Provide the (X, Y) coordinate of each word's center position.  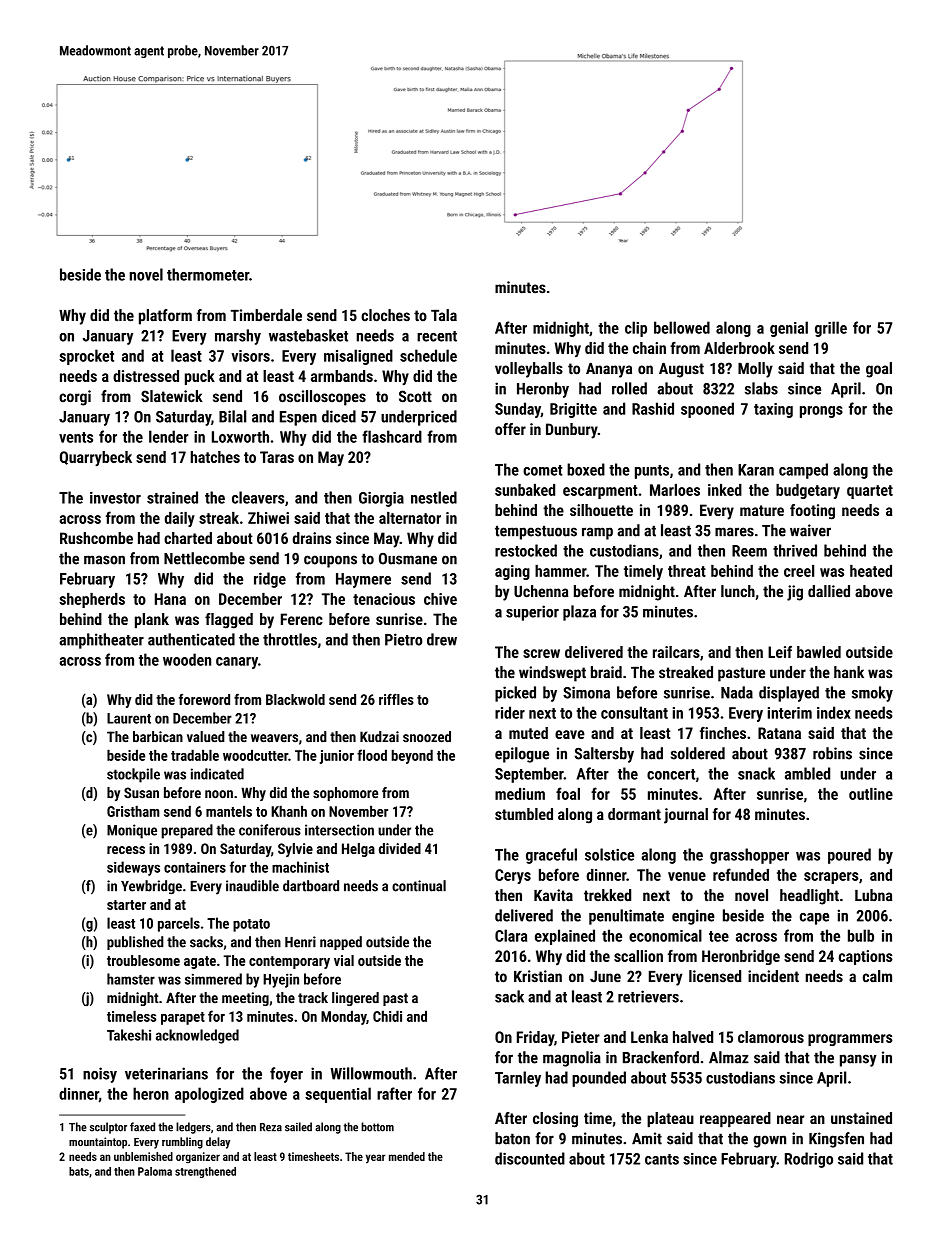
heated (871, 571)
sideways (133, 868)
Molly (755, 370)
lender (168, 436)
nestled (434, 497)
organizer (198, 1158)
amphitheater (102, 641)
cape (814, 919)
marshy (238, 337)
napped (341, 943)
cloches (385, 315)
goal (879, 370)
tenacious (384, 599)
